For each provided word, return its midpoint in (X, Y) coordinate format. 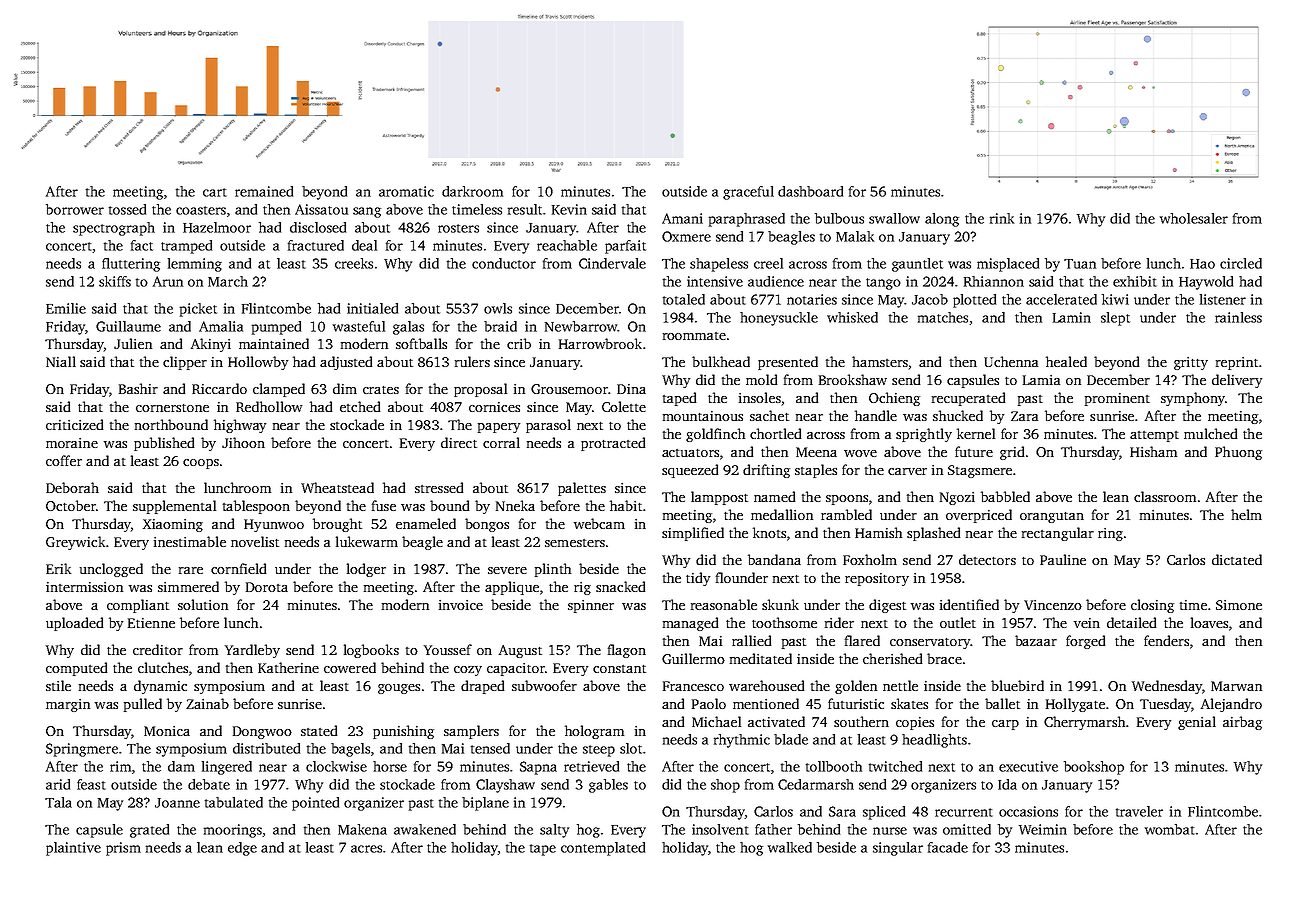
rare (191, 570)
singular (898, 849)
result (525, 209)
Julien (133, 343)
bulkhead (721, 361)
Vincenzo (1053, 605)
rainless (1238, 317)
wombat (1170, 829)
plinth (553, 570)
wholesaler (1194, 218)
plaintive (73, 849)
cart (215, 192)
